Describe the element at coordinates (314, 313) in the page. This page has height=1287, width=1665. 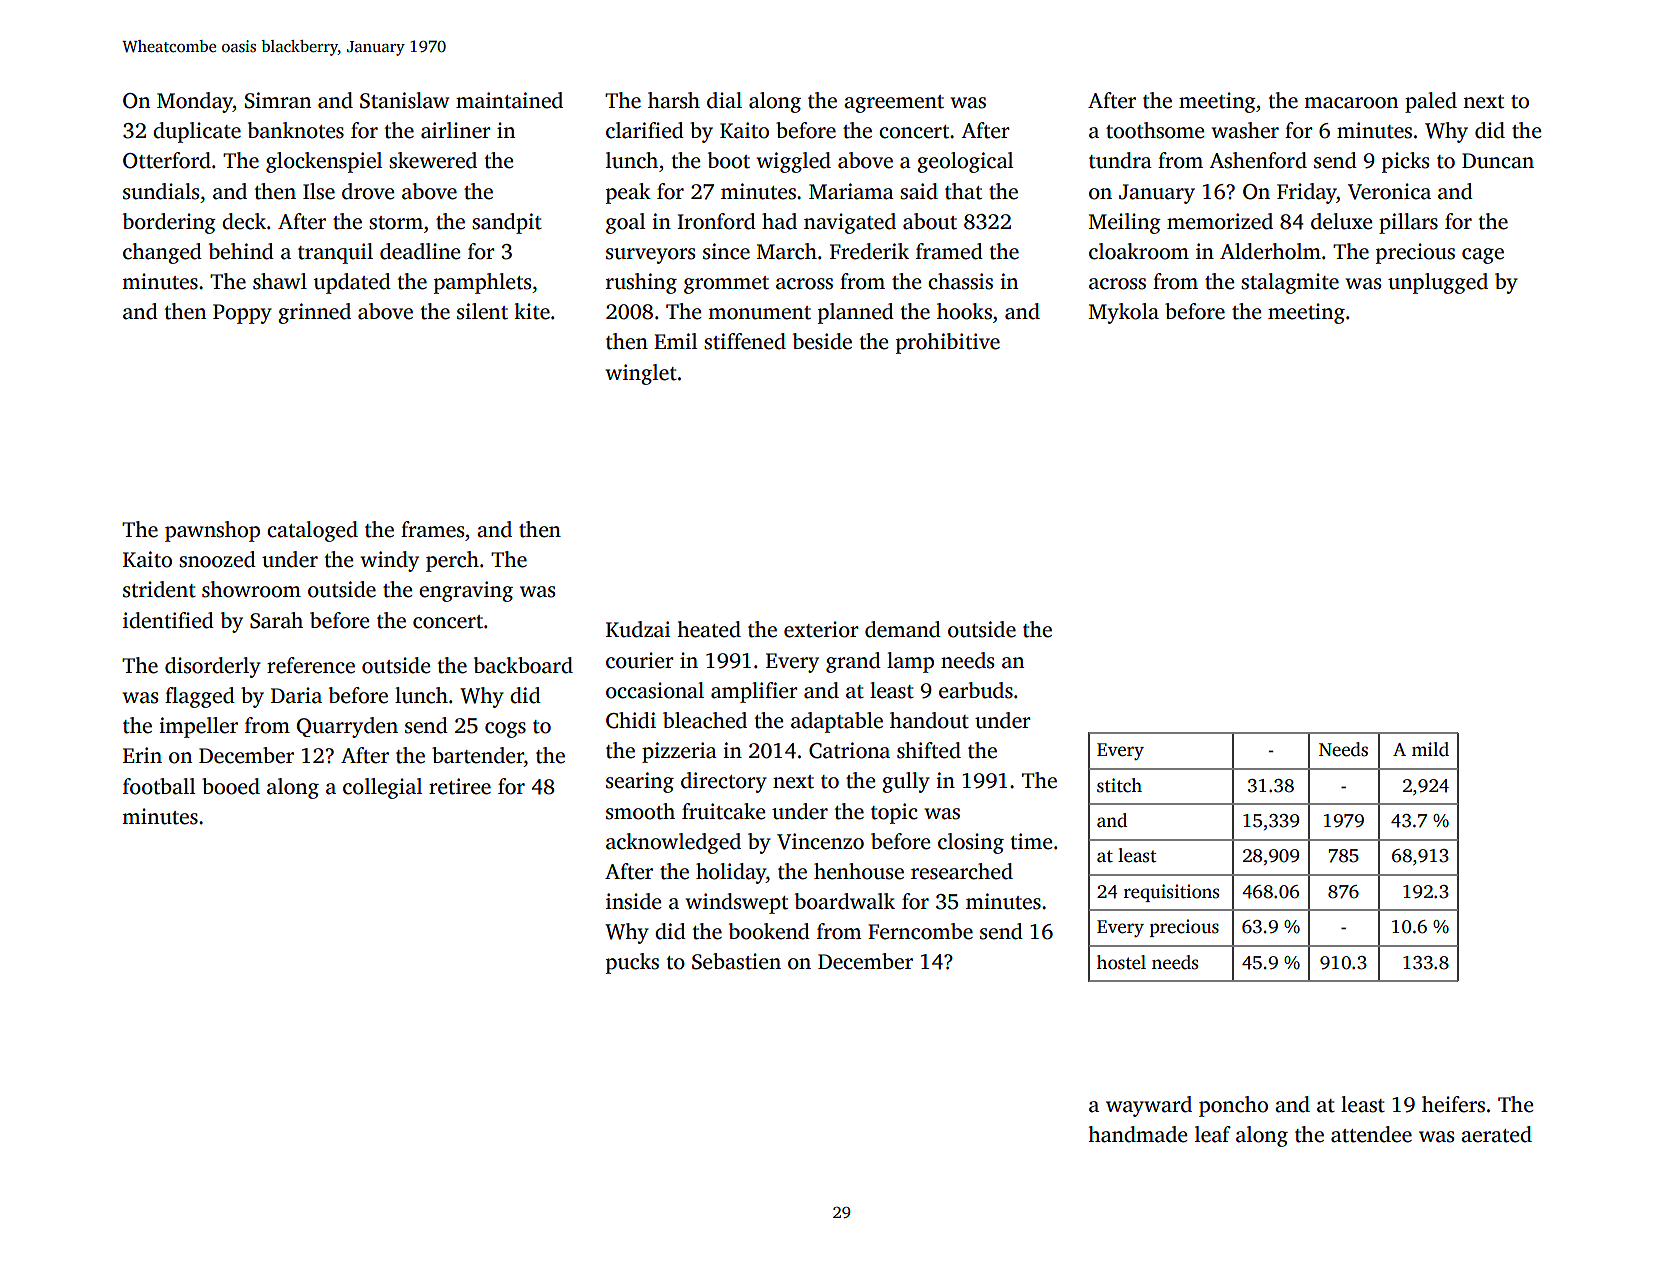
I see `grinned` at that location.
